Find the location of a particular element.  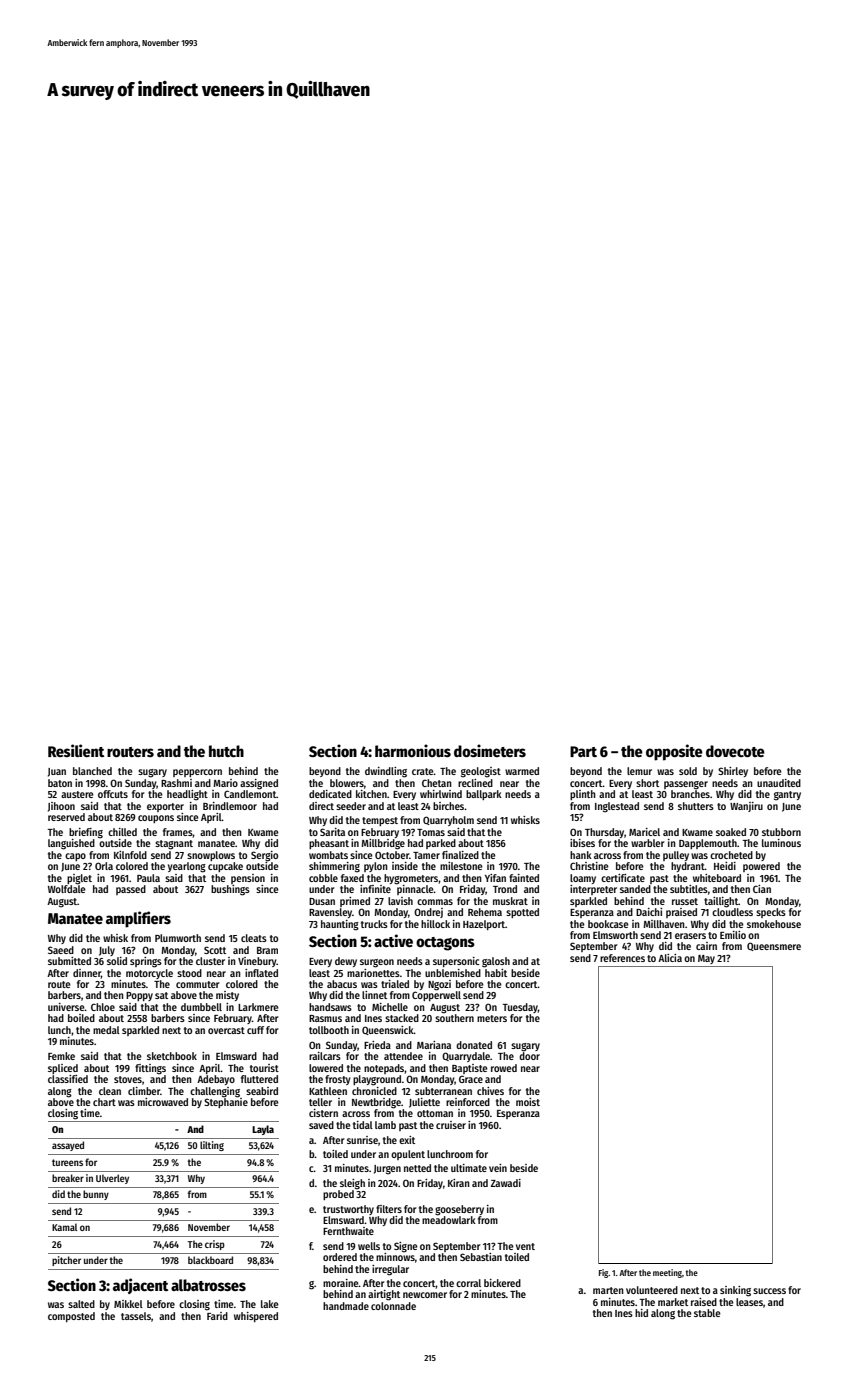

languished is located at coordinates (71, 844).
